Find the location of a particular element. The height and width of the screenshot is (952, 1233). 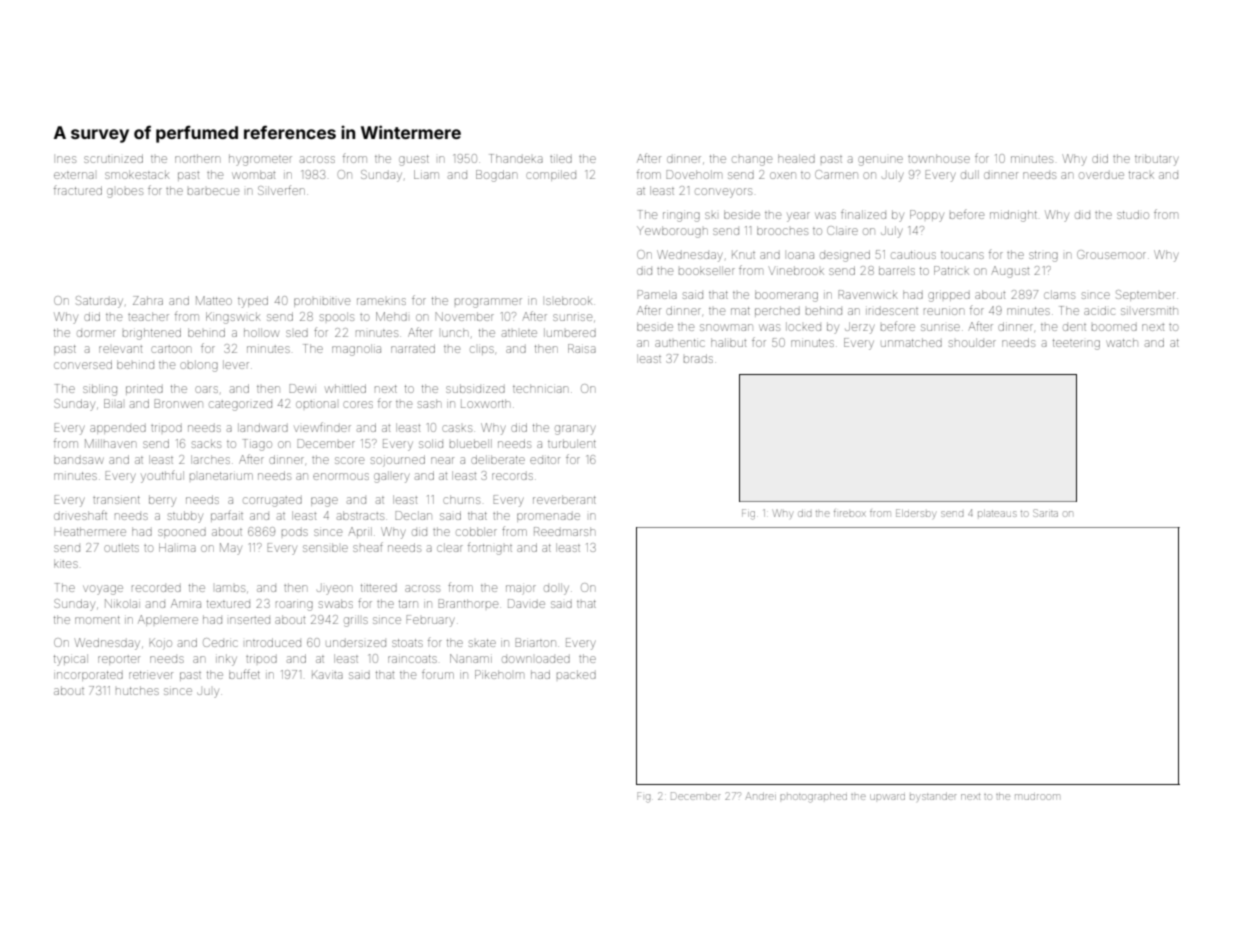

Eldersby is located at coordinates (915, 514).
